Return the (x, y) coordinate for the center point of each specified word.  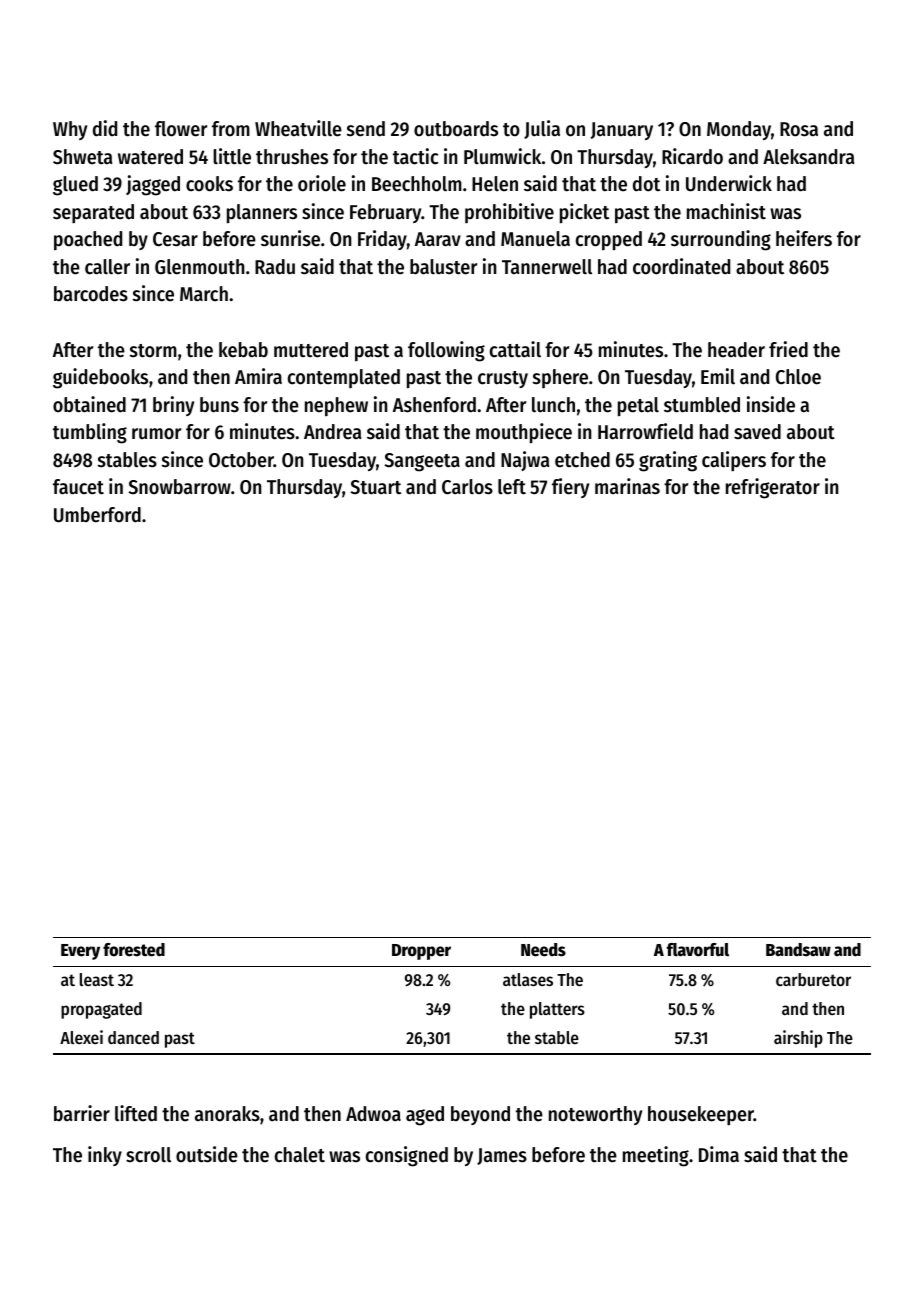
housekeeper (701, 1115)
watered (150, 157)
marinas (627, 486)
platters (557, 1010)
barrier (82, 1113)
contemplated (344, 378)
